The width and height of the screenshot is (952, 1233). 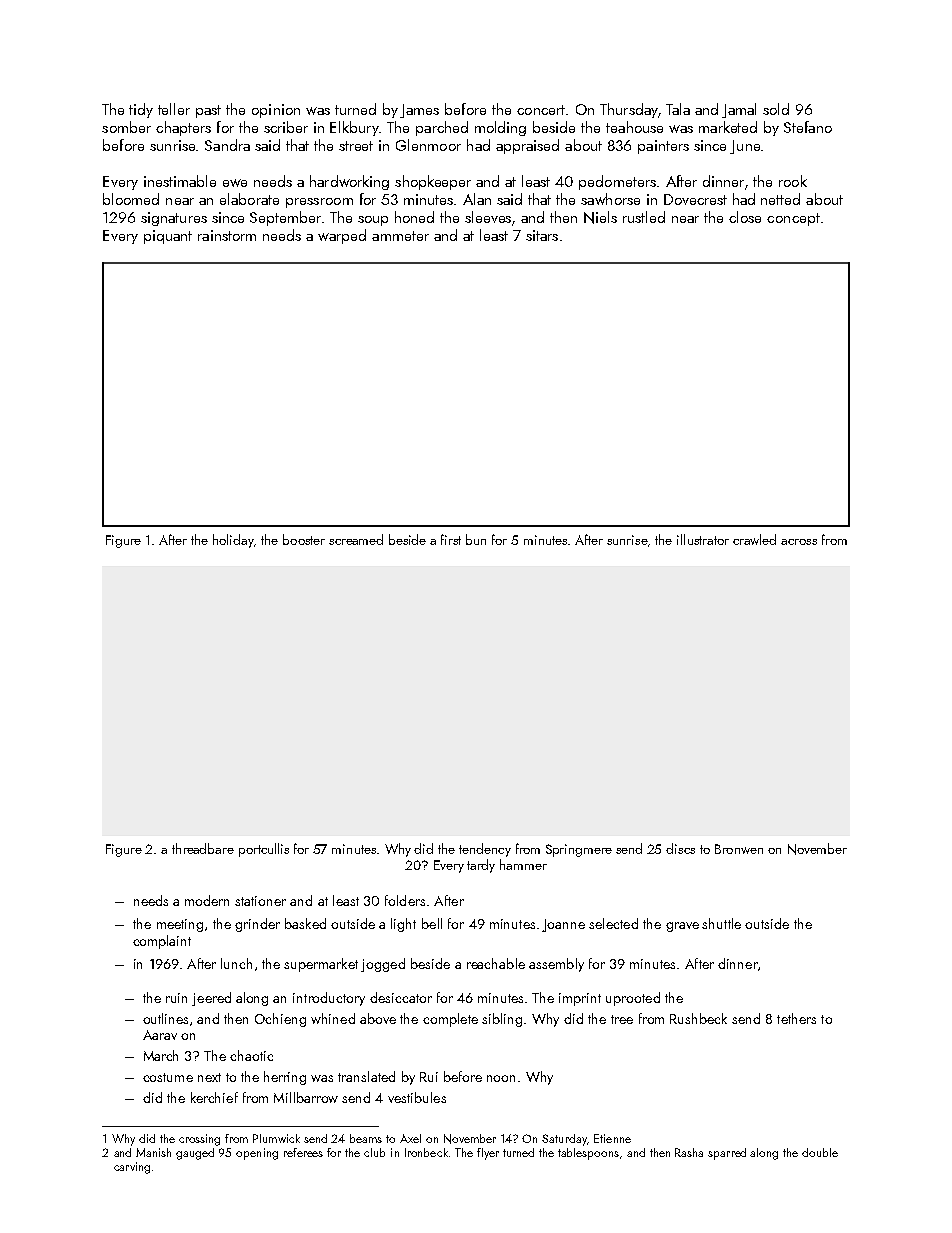 What do you see at coordinates (168, 1077) in the screenshot?
I see `costume` at bounding box center [168, 1077].
